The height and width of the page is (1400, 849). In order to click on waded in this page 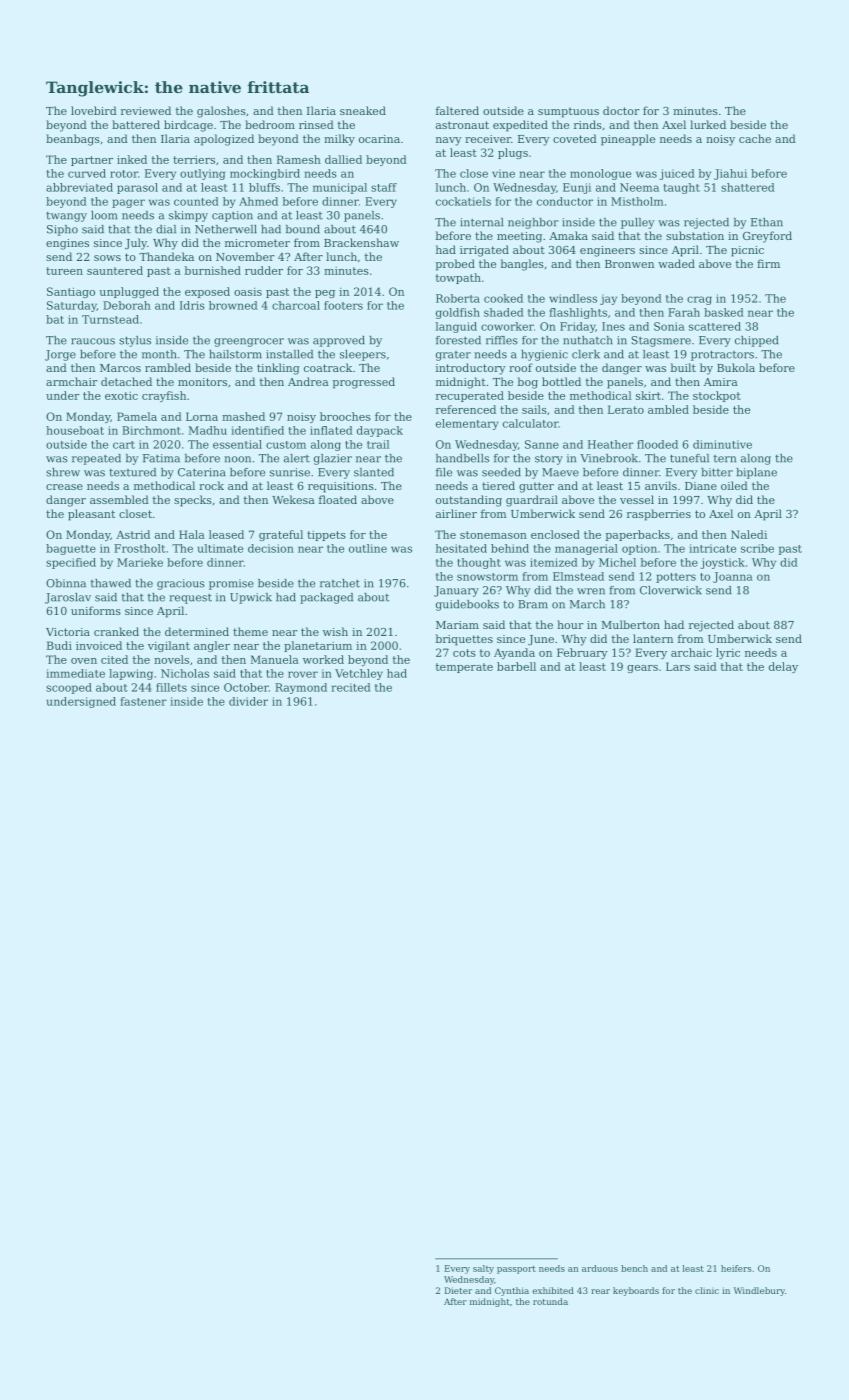, I will do `click(676, 263)`.
